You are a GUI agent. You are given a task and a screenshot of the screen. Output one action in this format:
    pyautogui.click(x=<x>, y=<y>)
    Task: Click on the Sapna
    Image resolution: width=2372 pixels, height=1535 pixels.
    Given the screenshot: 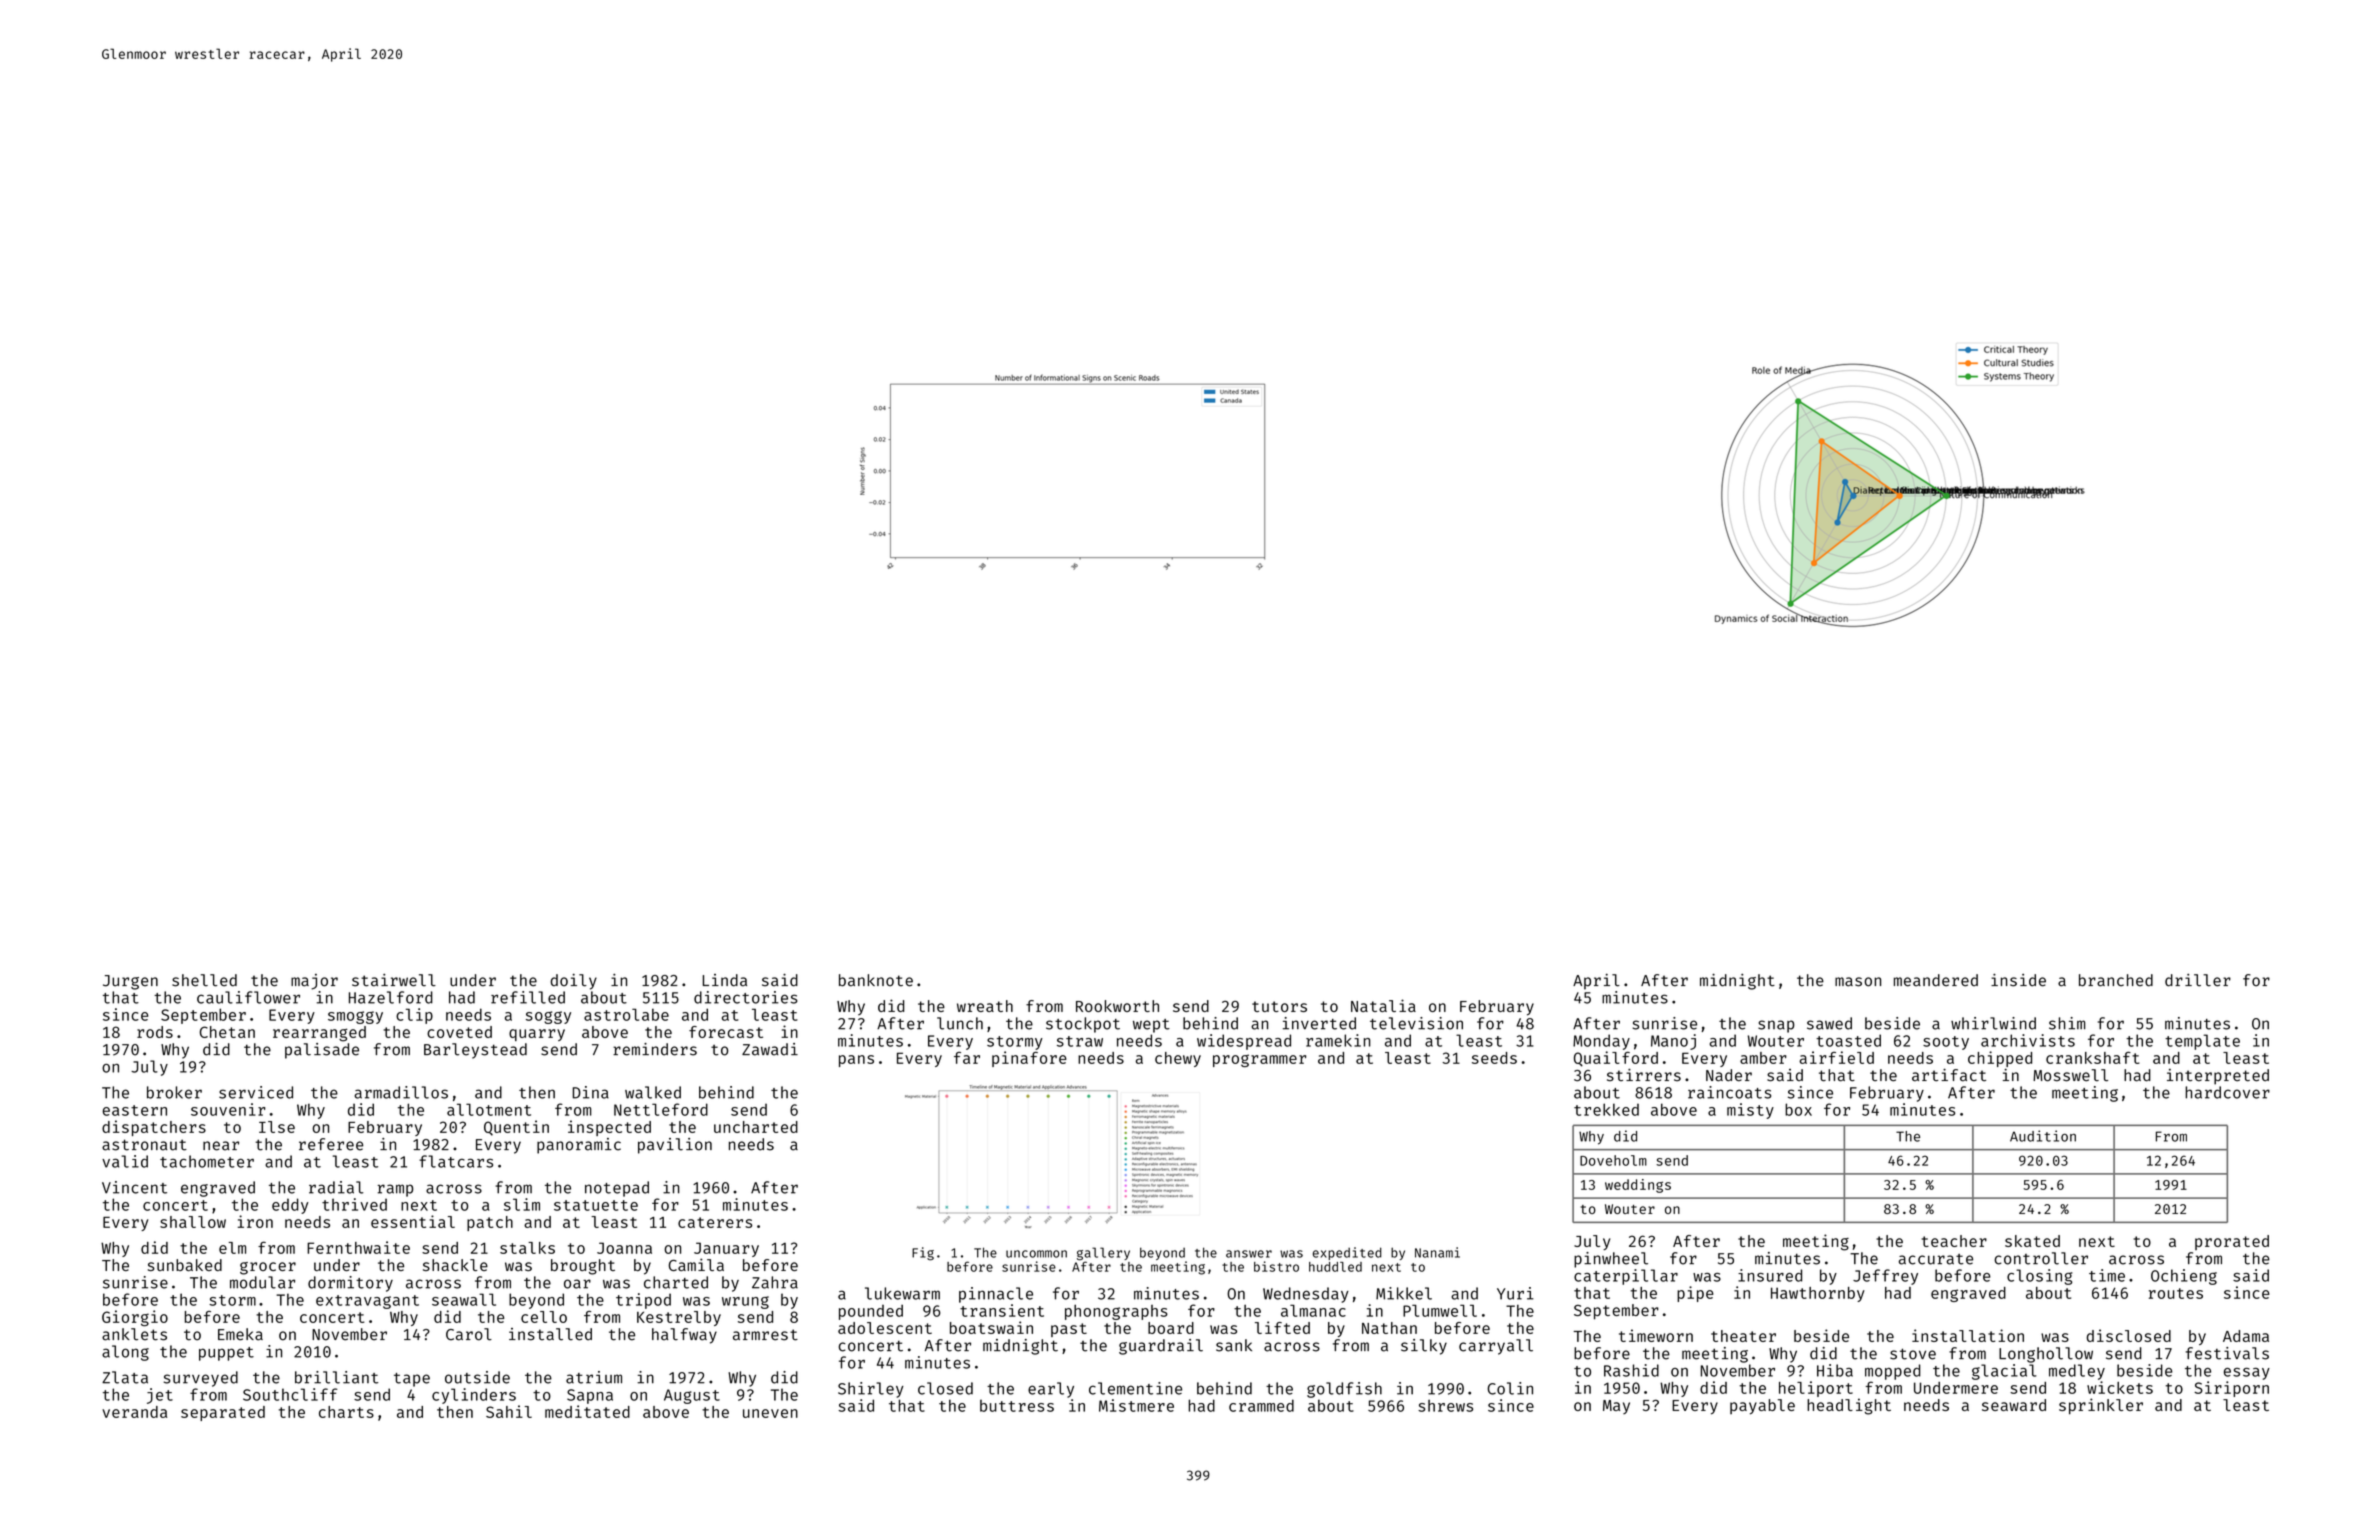 What is the action you would take?
    pyautogui.click(x=590, y=1396)
